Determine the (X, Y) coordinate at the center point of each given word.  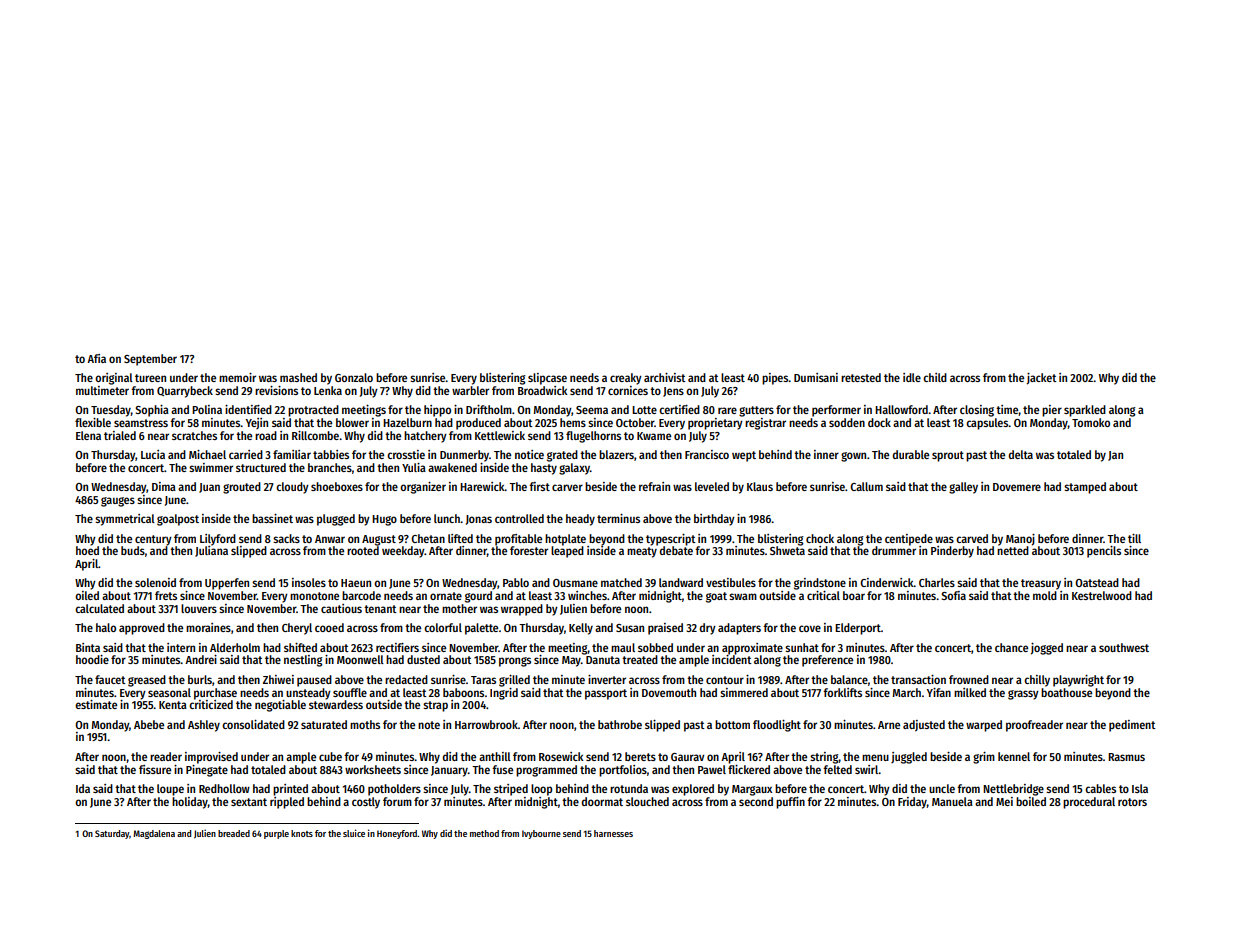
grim (984, 758)
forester (529, 550)
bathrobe (620, 724)
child (935, 377)
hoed (87, 550)
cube (330, 756)
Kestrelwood (1102, 595)
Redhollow (224, 788)
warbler (470, 390)
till (1134, 538)
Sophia (152, 411)
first (539, 486)
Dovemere (1017, 487)
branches (330, 467)
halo (106, 627)
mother (459, 608)
